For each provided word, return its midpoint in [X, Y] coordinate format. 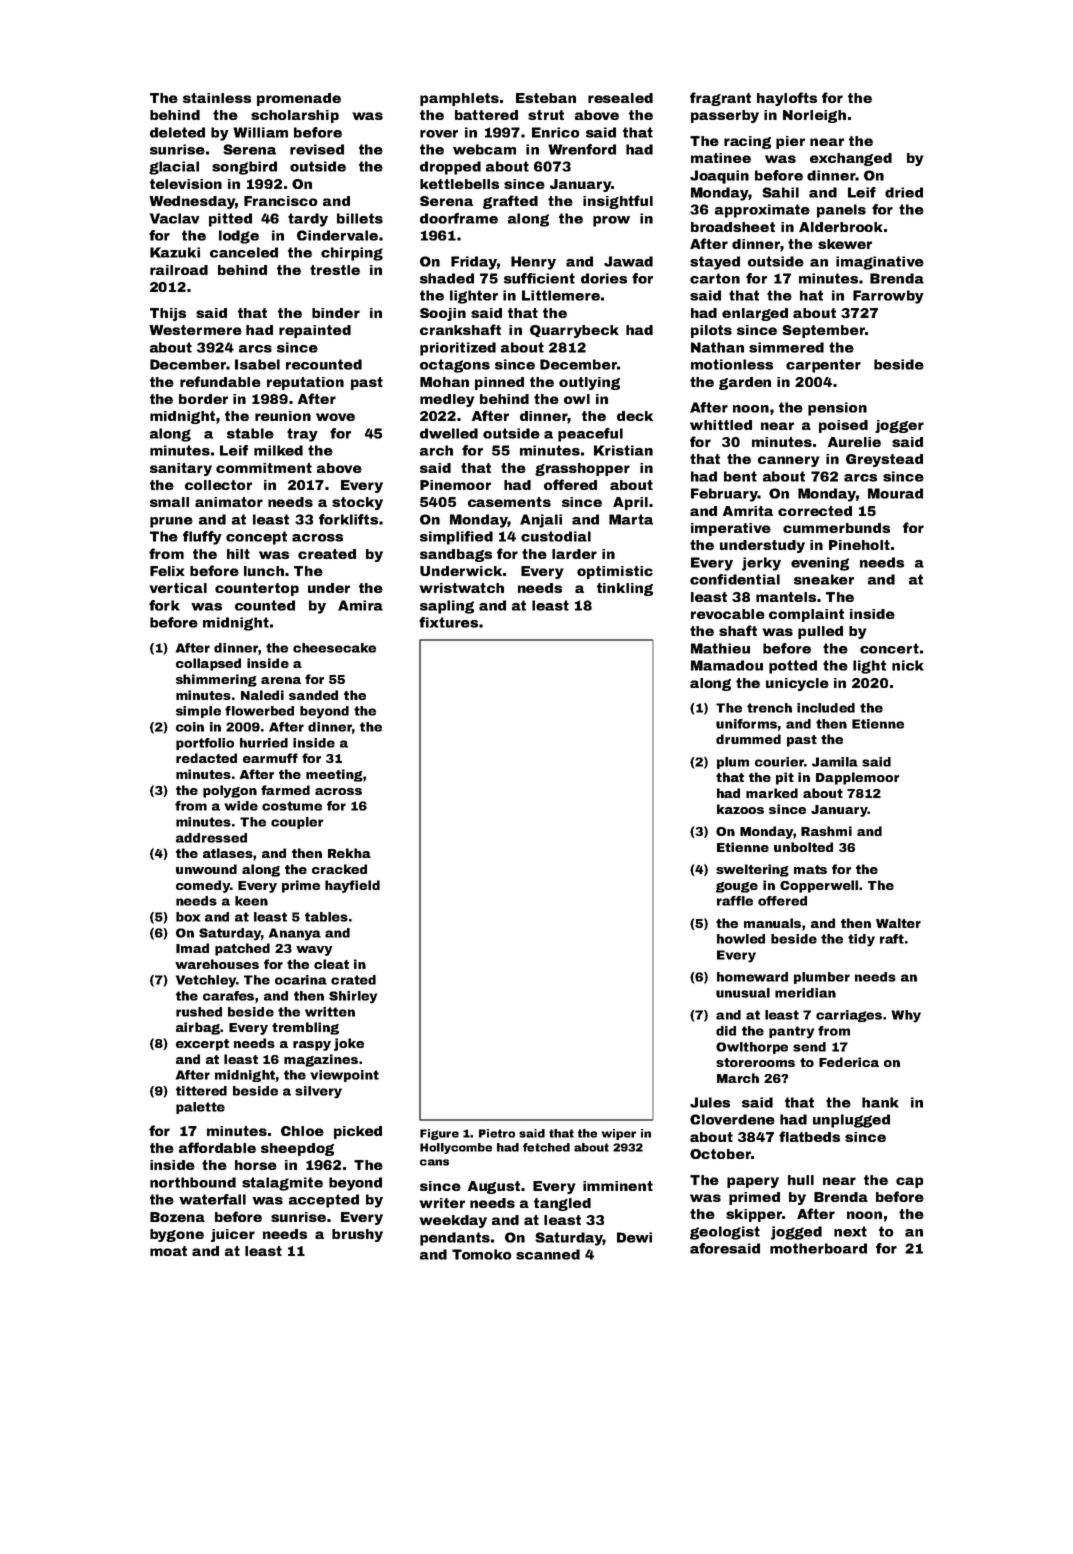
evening [820, 564]
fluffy [202, 538]
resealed [620, 98]
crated [353, 980]
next [850, 1231]
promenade [299, 99]
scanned [548, 1254]
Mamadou [727, 665]
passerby [725, 116]
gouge [737, 887]
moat [168, 1251]
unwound [206, 869]
